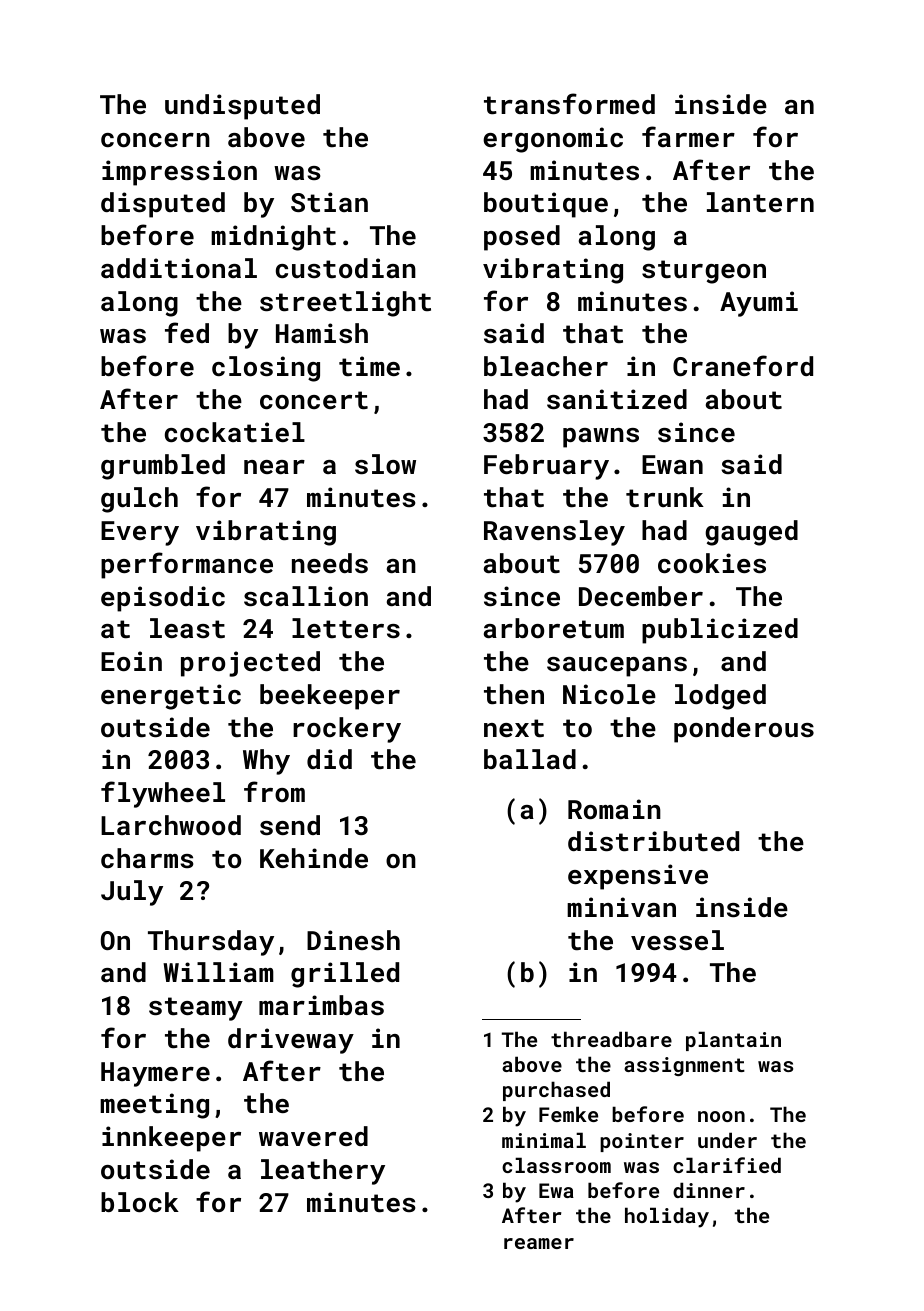  What do you see at coordinates (677, 940) in the document?
I see `vessel` at bounding box center [677, 940].
